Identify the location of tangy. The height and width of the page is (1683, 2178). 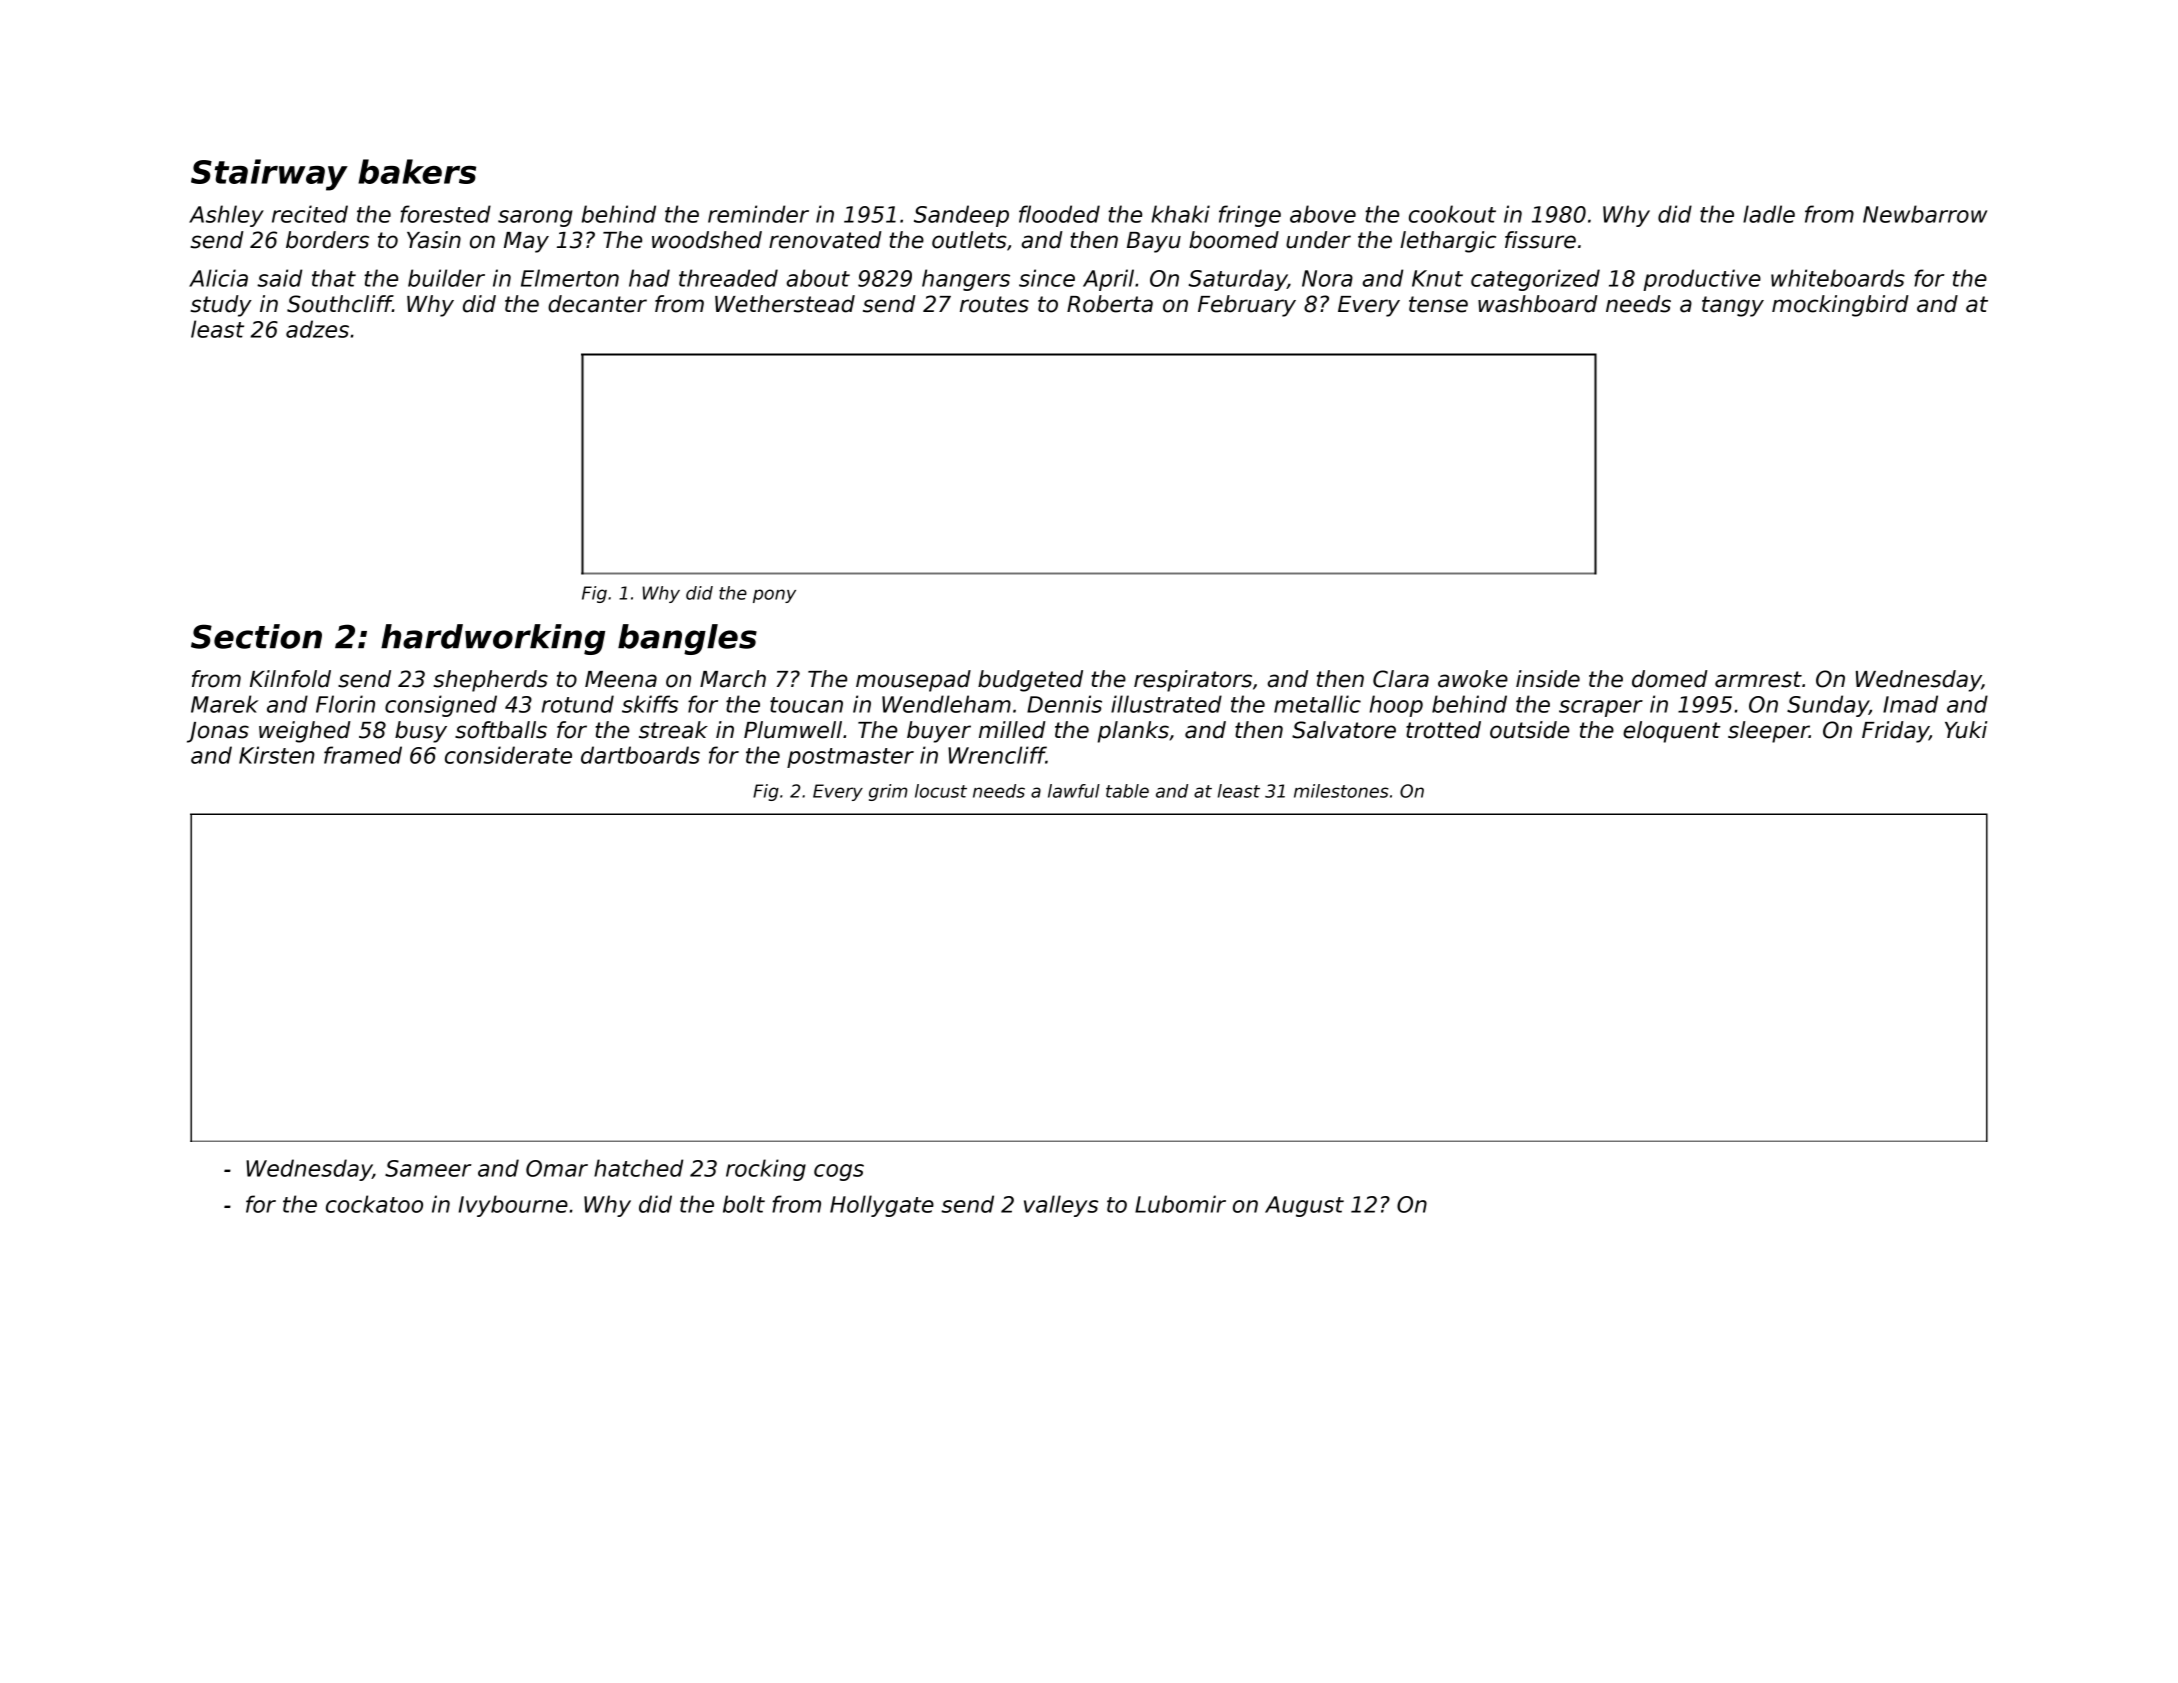
(1733, 306).
